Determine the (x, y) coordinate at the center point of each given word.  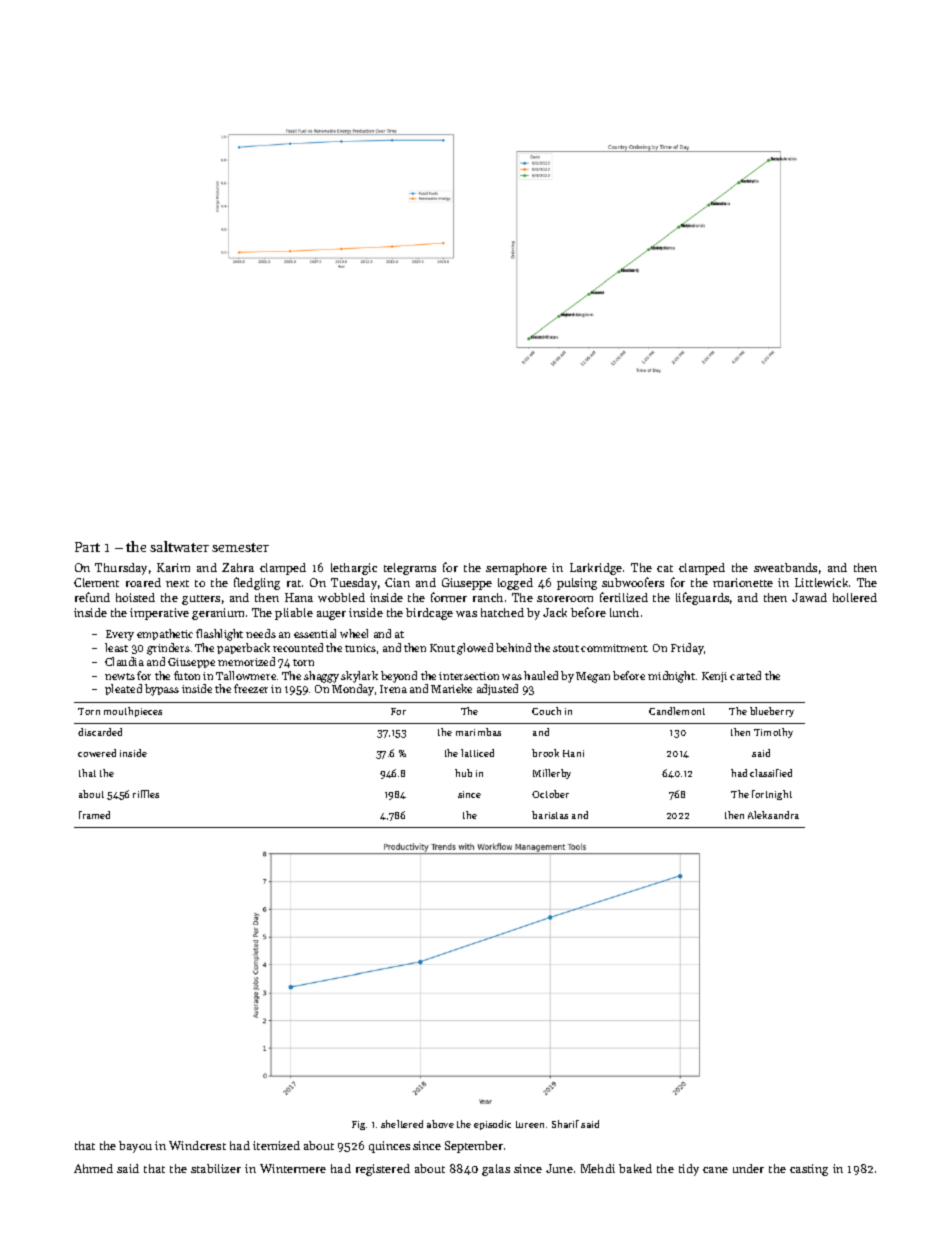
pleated (123, 689)
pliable (294, 614)
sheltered (402, 1124)
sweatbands (785, 567)
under (748, 1168)
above (440, 1124)
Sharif (565, 1124)
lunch (624, 612)
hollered (855, 597)
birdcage (429, 614)
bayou (135, 1147)
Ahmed (93, 1168)
